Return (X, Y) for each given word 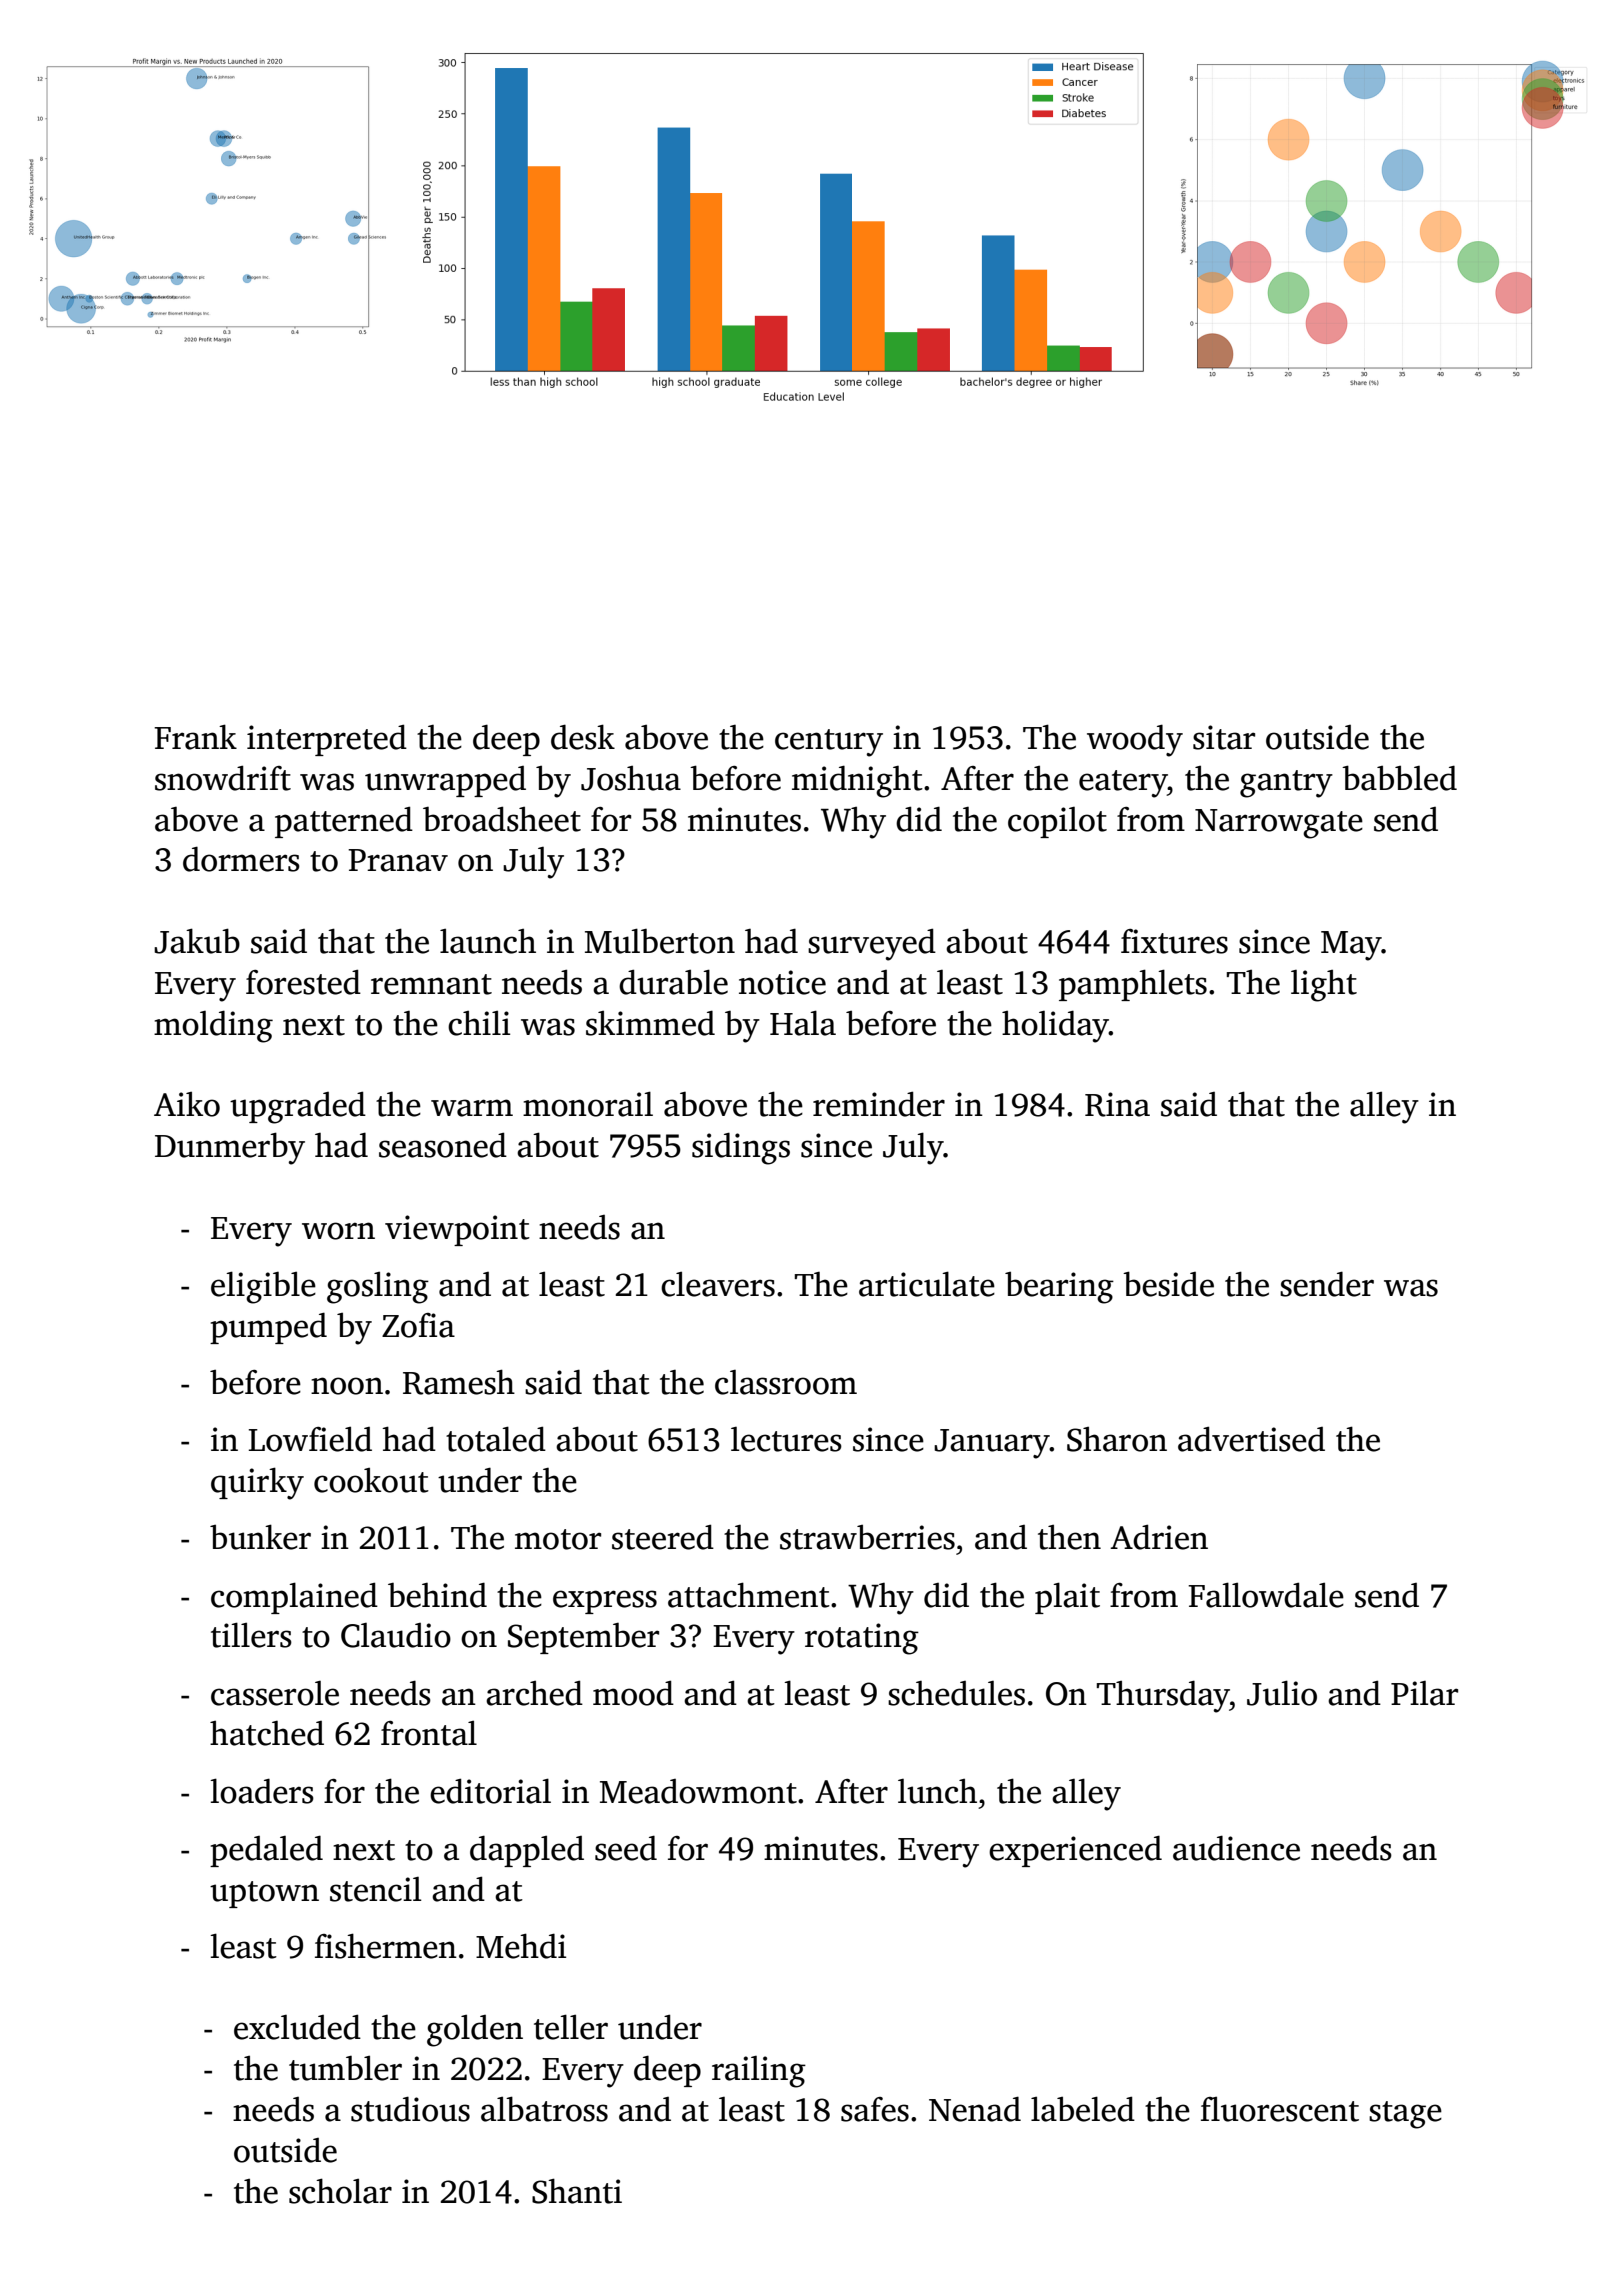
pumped (268, 1328)
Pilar (1424, 1693)
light (1324, 986)
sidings (741, 1148)
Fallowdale (1266, 1595)
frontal (429, 1733)
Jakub (197, 941)
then (1069, 1537)
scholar (340, 2191)
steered (663, 1537)
